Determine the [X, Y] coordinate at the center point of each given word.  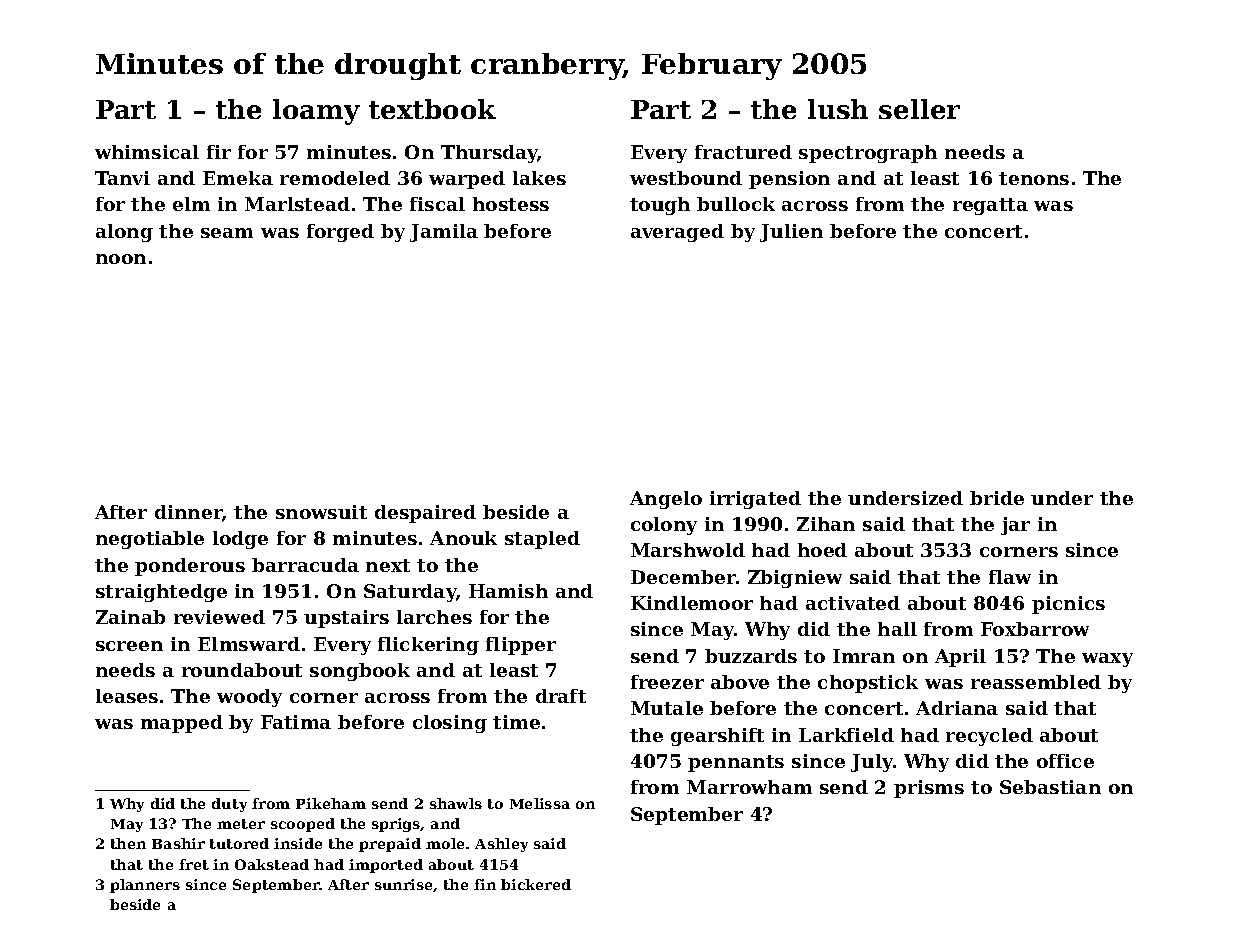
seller [919, 109]
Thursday [489, 154]
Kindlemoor [692, 603]
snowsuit [321, 512]
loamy [316, 112]
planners [145, 886]
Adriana [957, 708]
